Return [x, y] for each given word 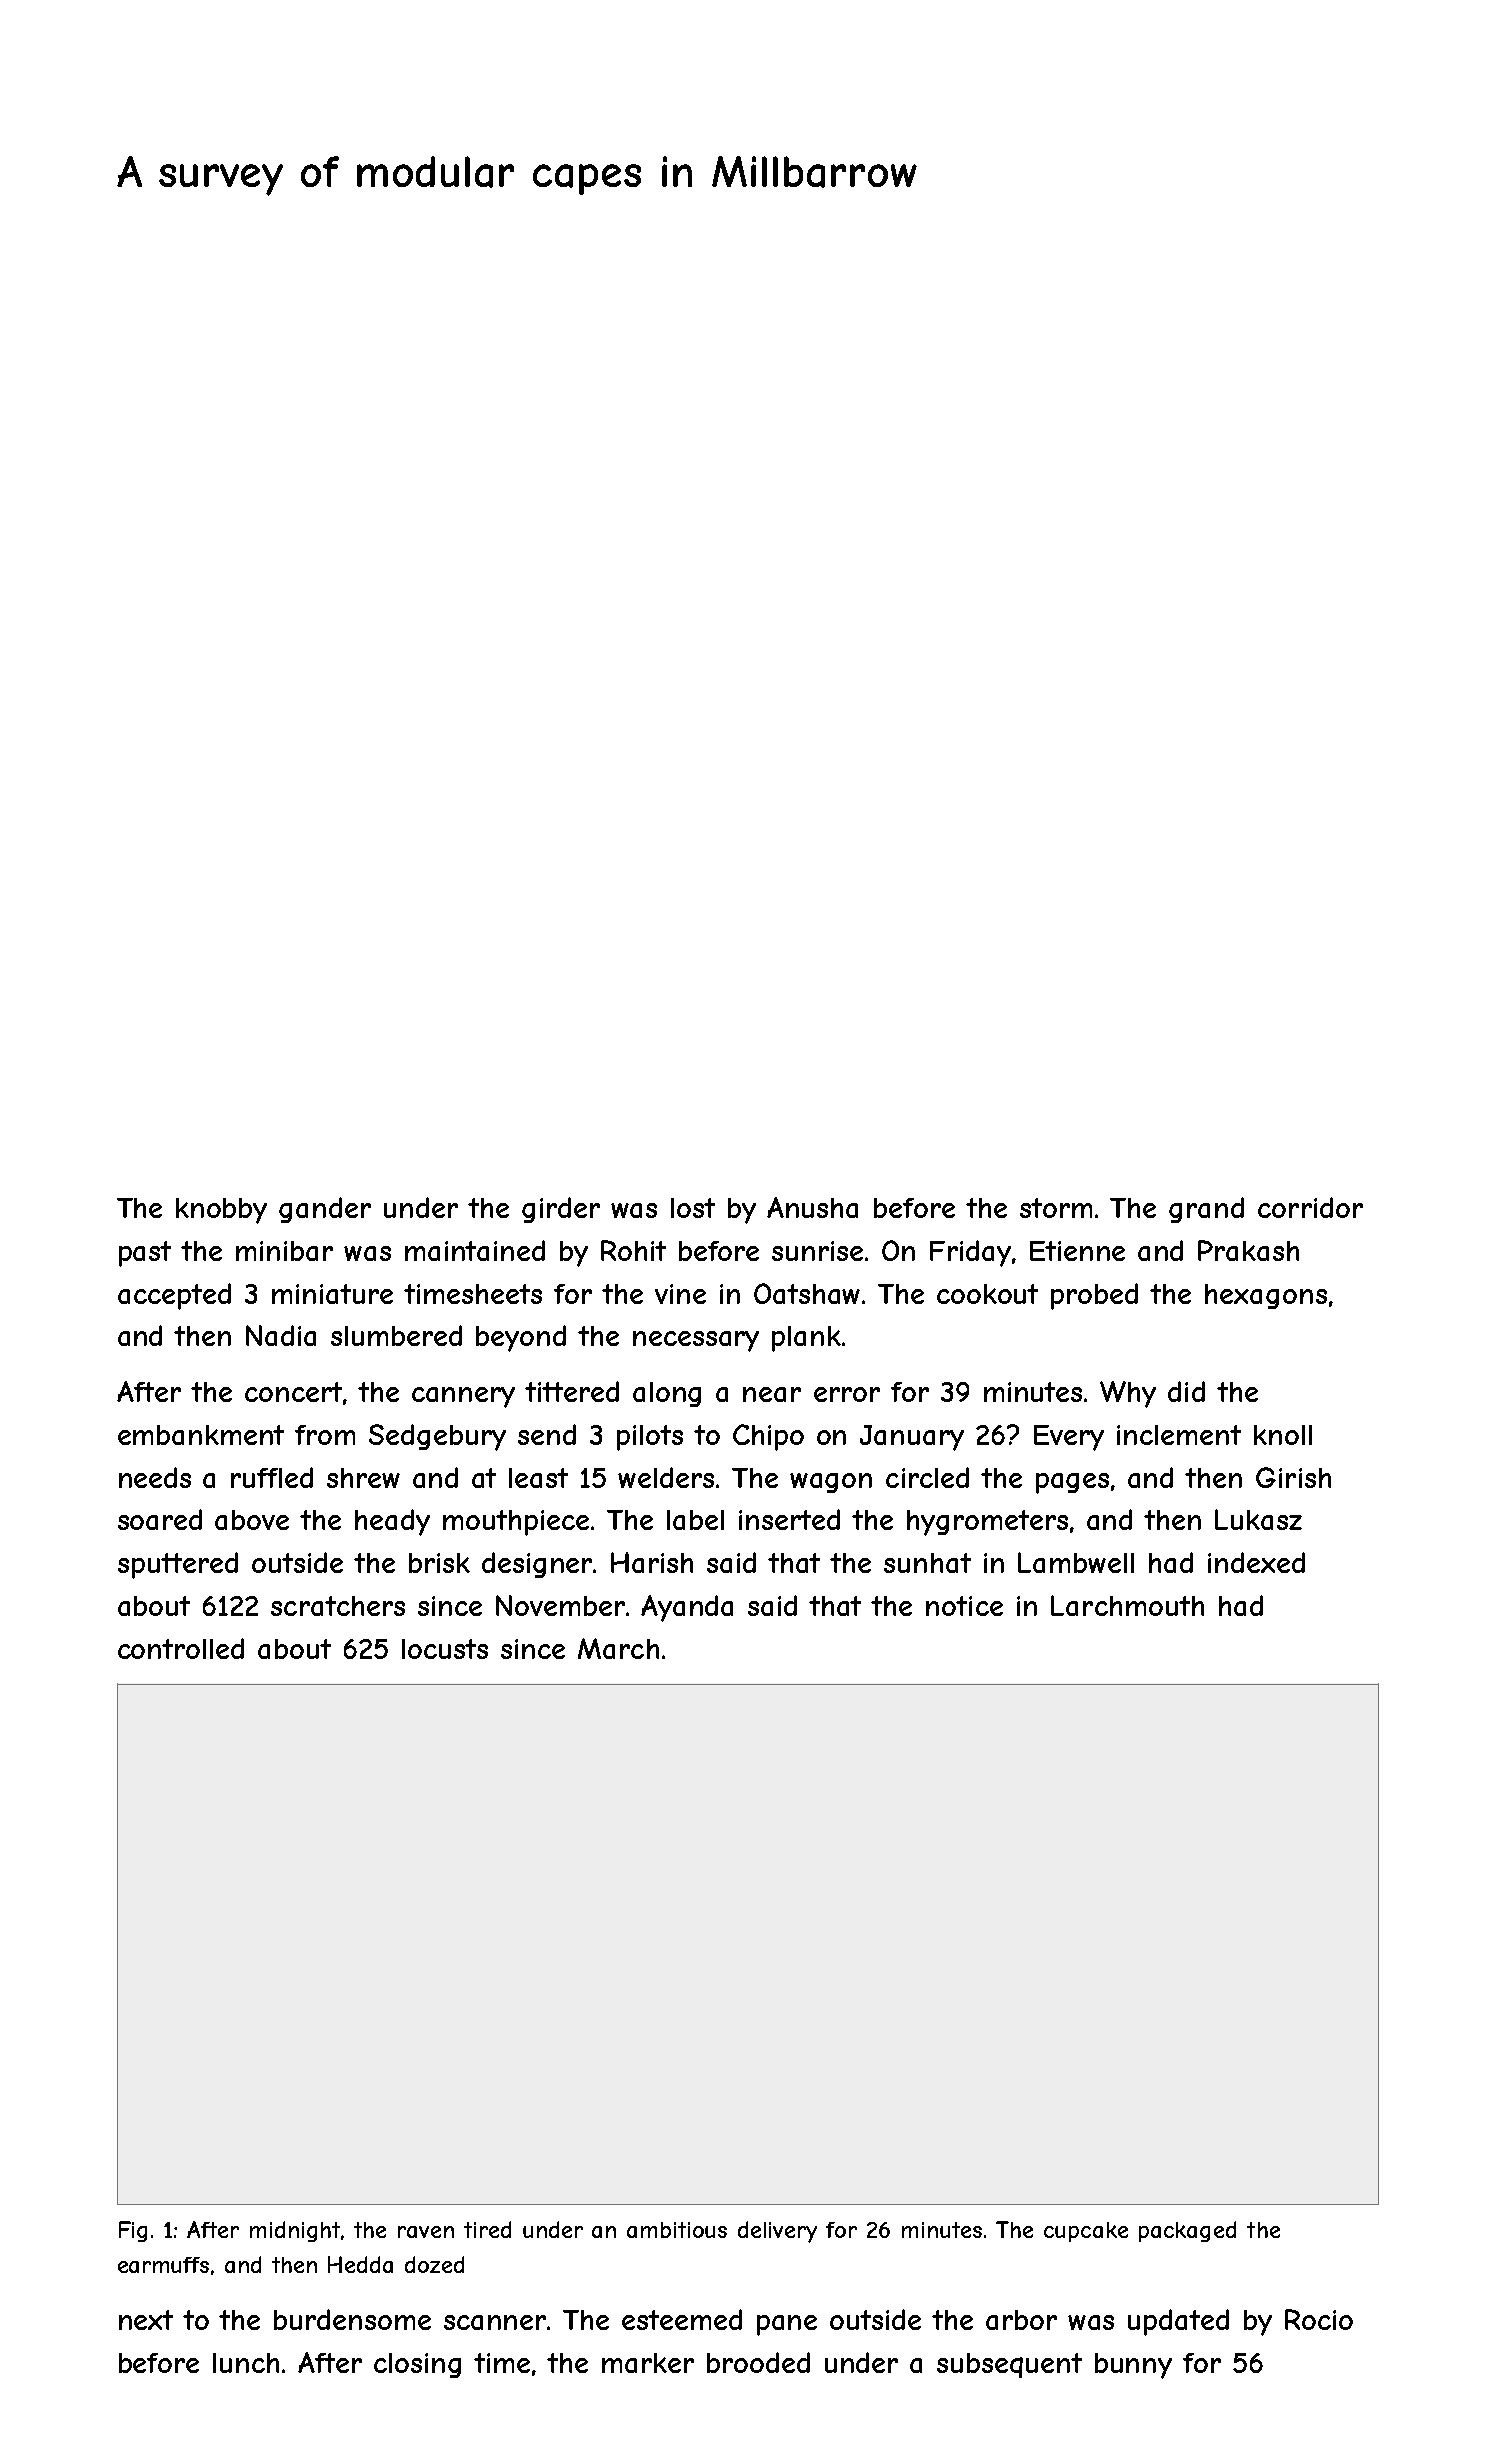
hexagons [1266, 1296]
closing [417, 2365]
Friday [970, 1253]
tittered [572, 1391]
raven [426, 2232]
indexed [1256, 1562]
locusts [445, 1649]
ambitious [677, 2230]
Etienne [1077, 1251]
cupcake [1086, 2232]
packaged [1187, 2231]
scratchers [338, 1606]
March [618, 1648]
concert [293, 1392]
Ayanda [687, 1608]
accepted [174, 1296]
